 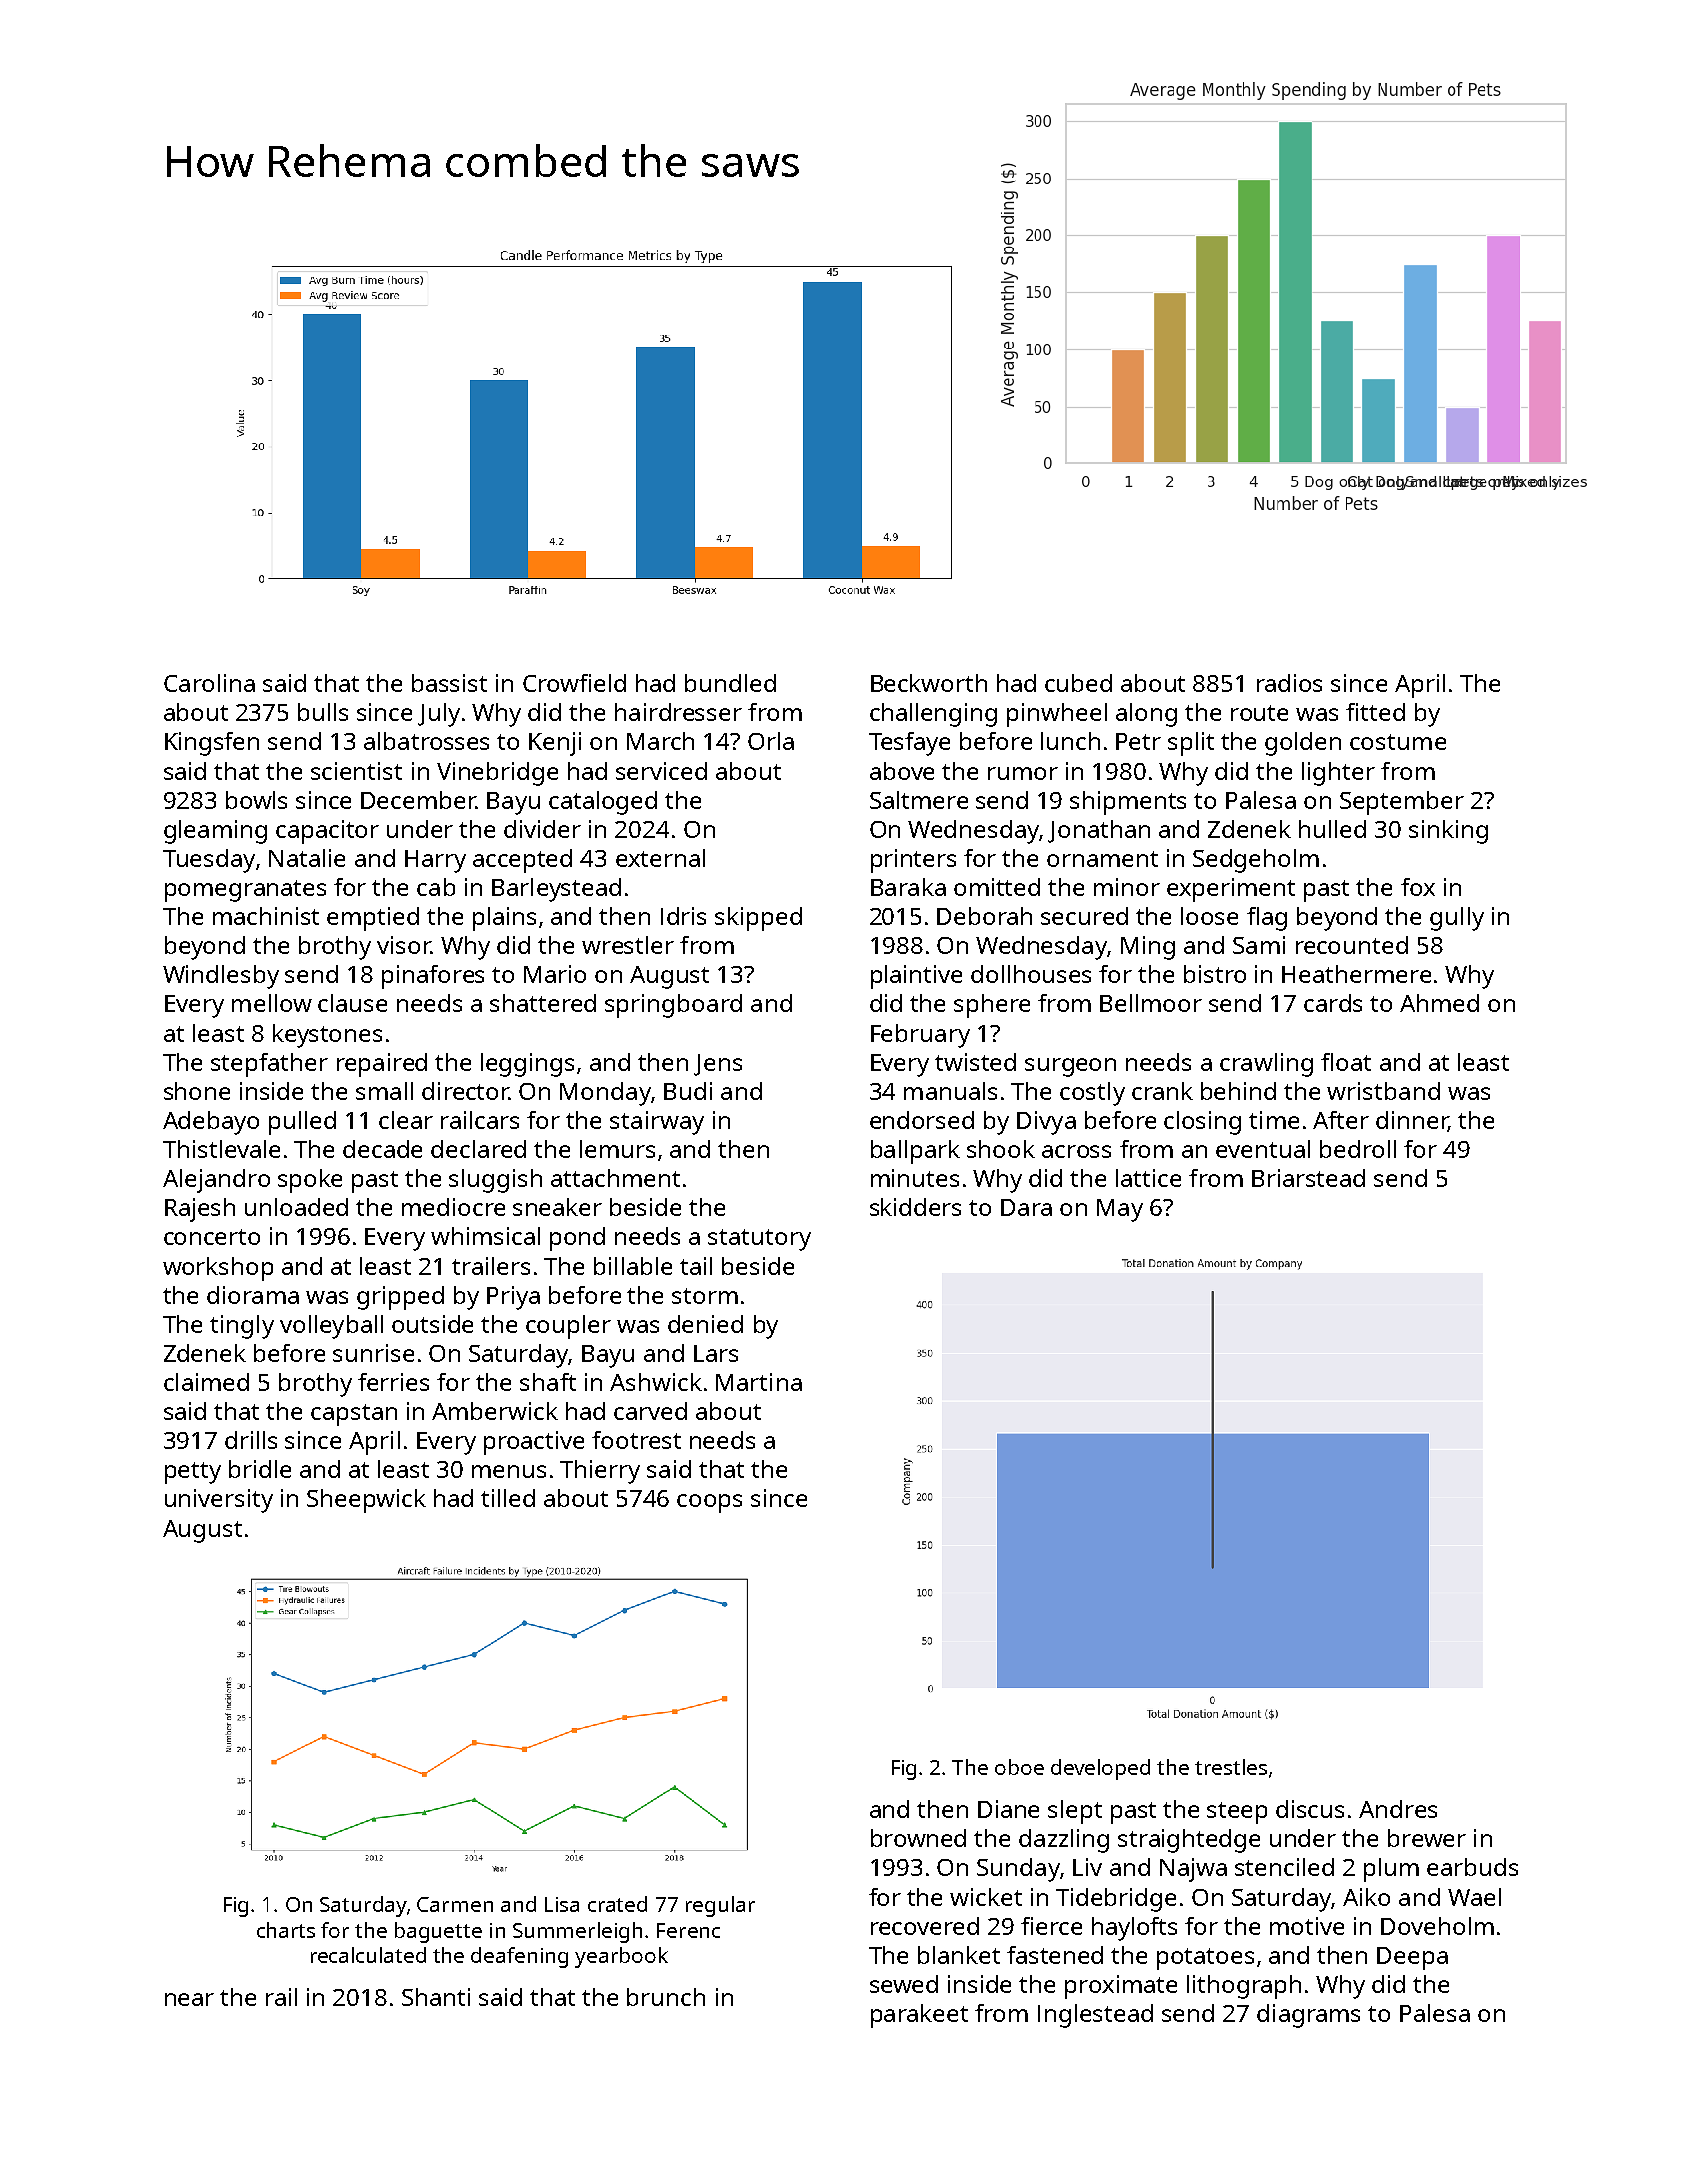 What do you see at coordinates (1398, 1809) in the screenshot?
I see `Andres` at bounding box center [1398, 1809].
